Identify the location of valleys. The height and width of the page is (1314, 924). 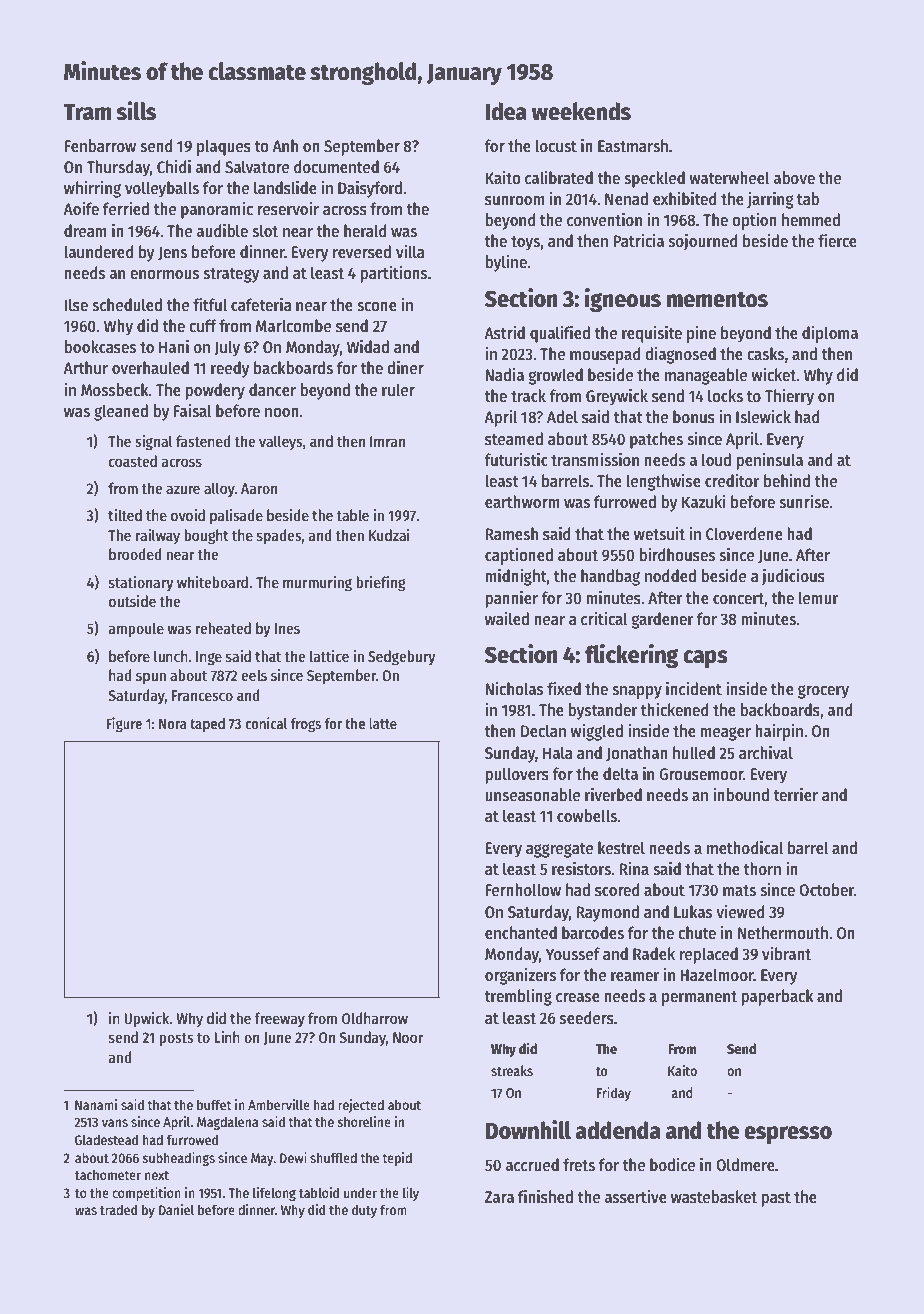
(281, 443).
